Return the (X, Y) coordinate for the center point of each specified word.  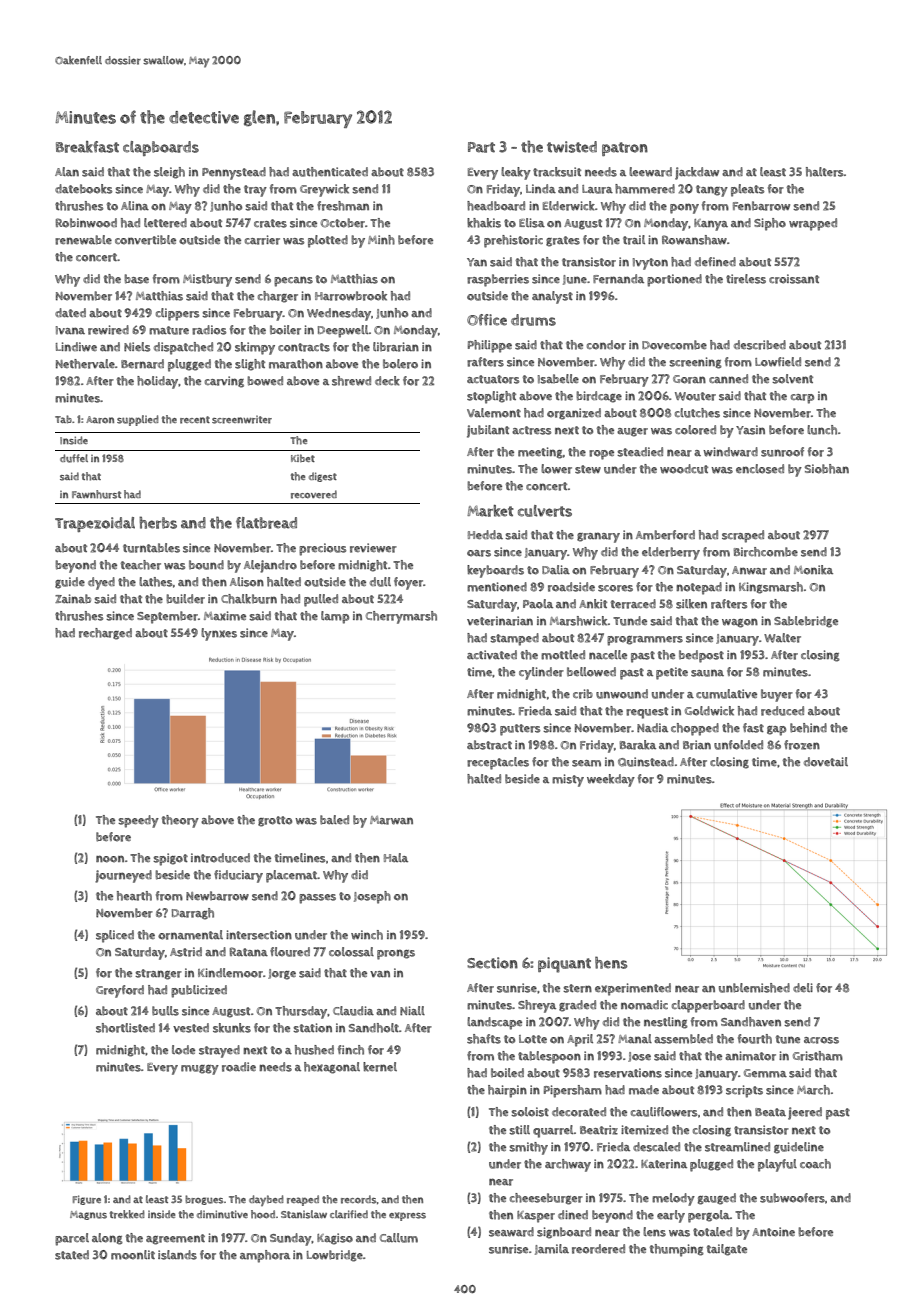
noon (110, 859)
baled (334, 820)
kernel (380, 1067)
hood (263, 1214)
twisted (572, 147)
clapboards (161, 148)
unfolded (738, 745)
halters (825, 172)
